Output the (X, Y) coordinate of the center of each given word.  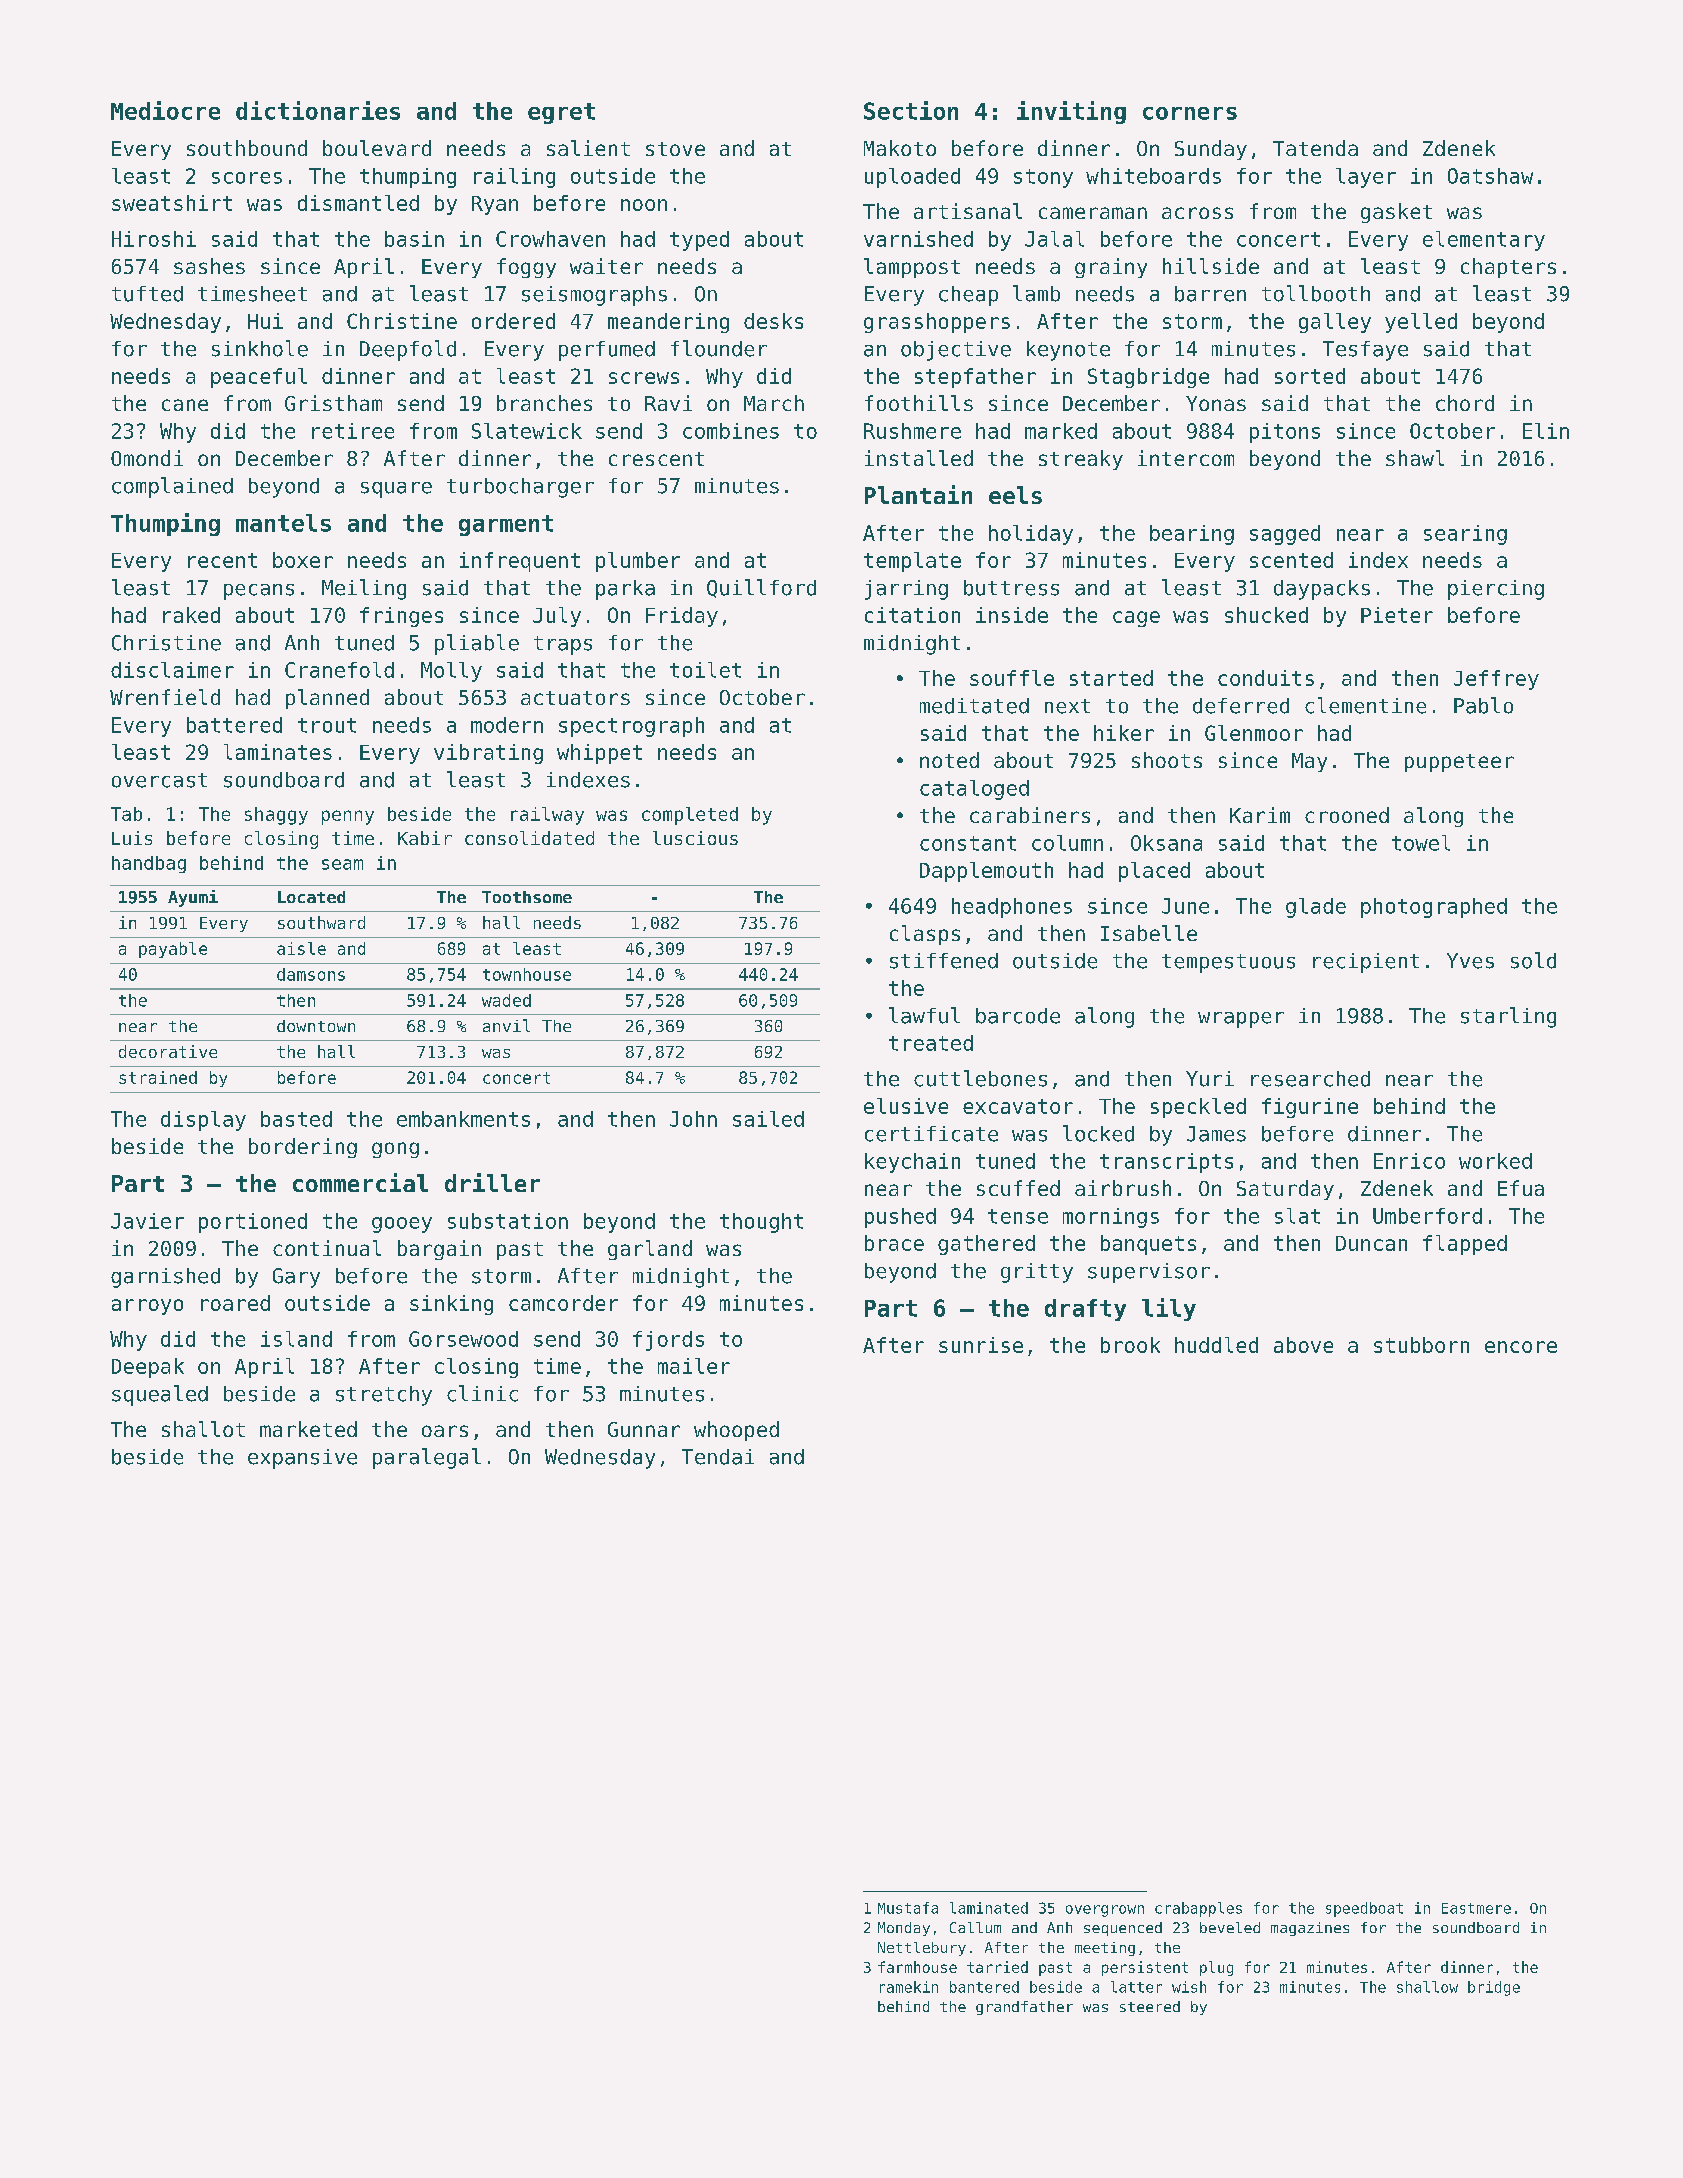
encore (1521, 1347)
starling (1508, 1017)
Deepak (148, 1368)
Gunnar (644, 1429)
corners (1190, 113)
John (693, 1119)
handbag (149, 864)
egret (561, 113)
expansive (302, 1459)
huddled (1216, 1345)
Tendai (718, 1457)
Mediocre (165, 110)
